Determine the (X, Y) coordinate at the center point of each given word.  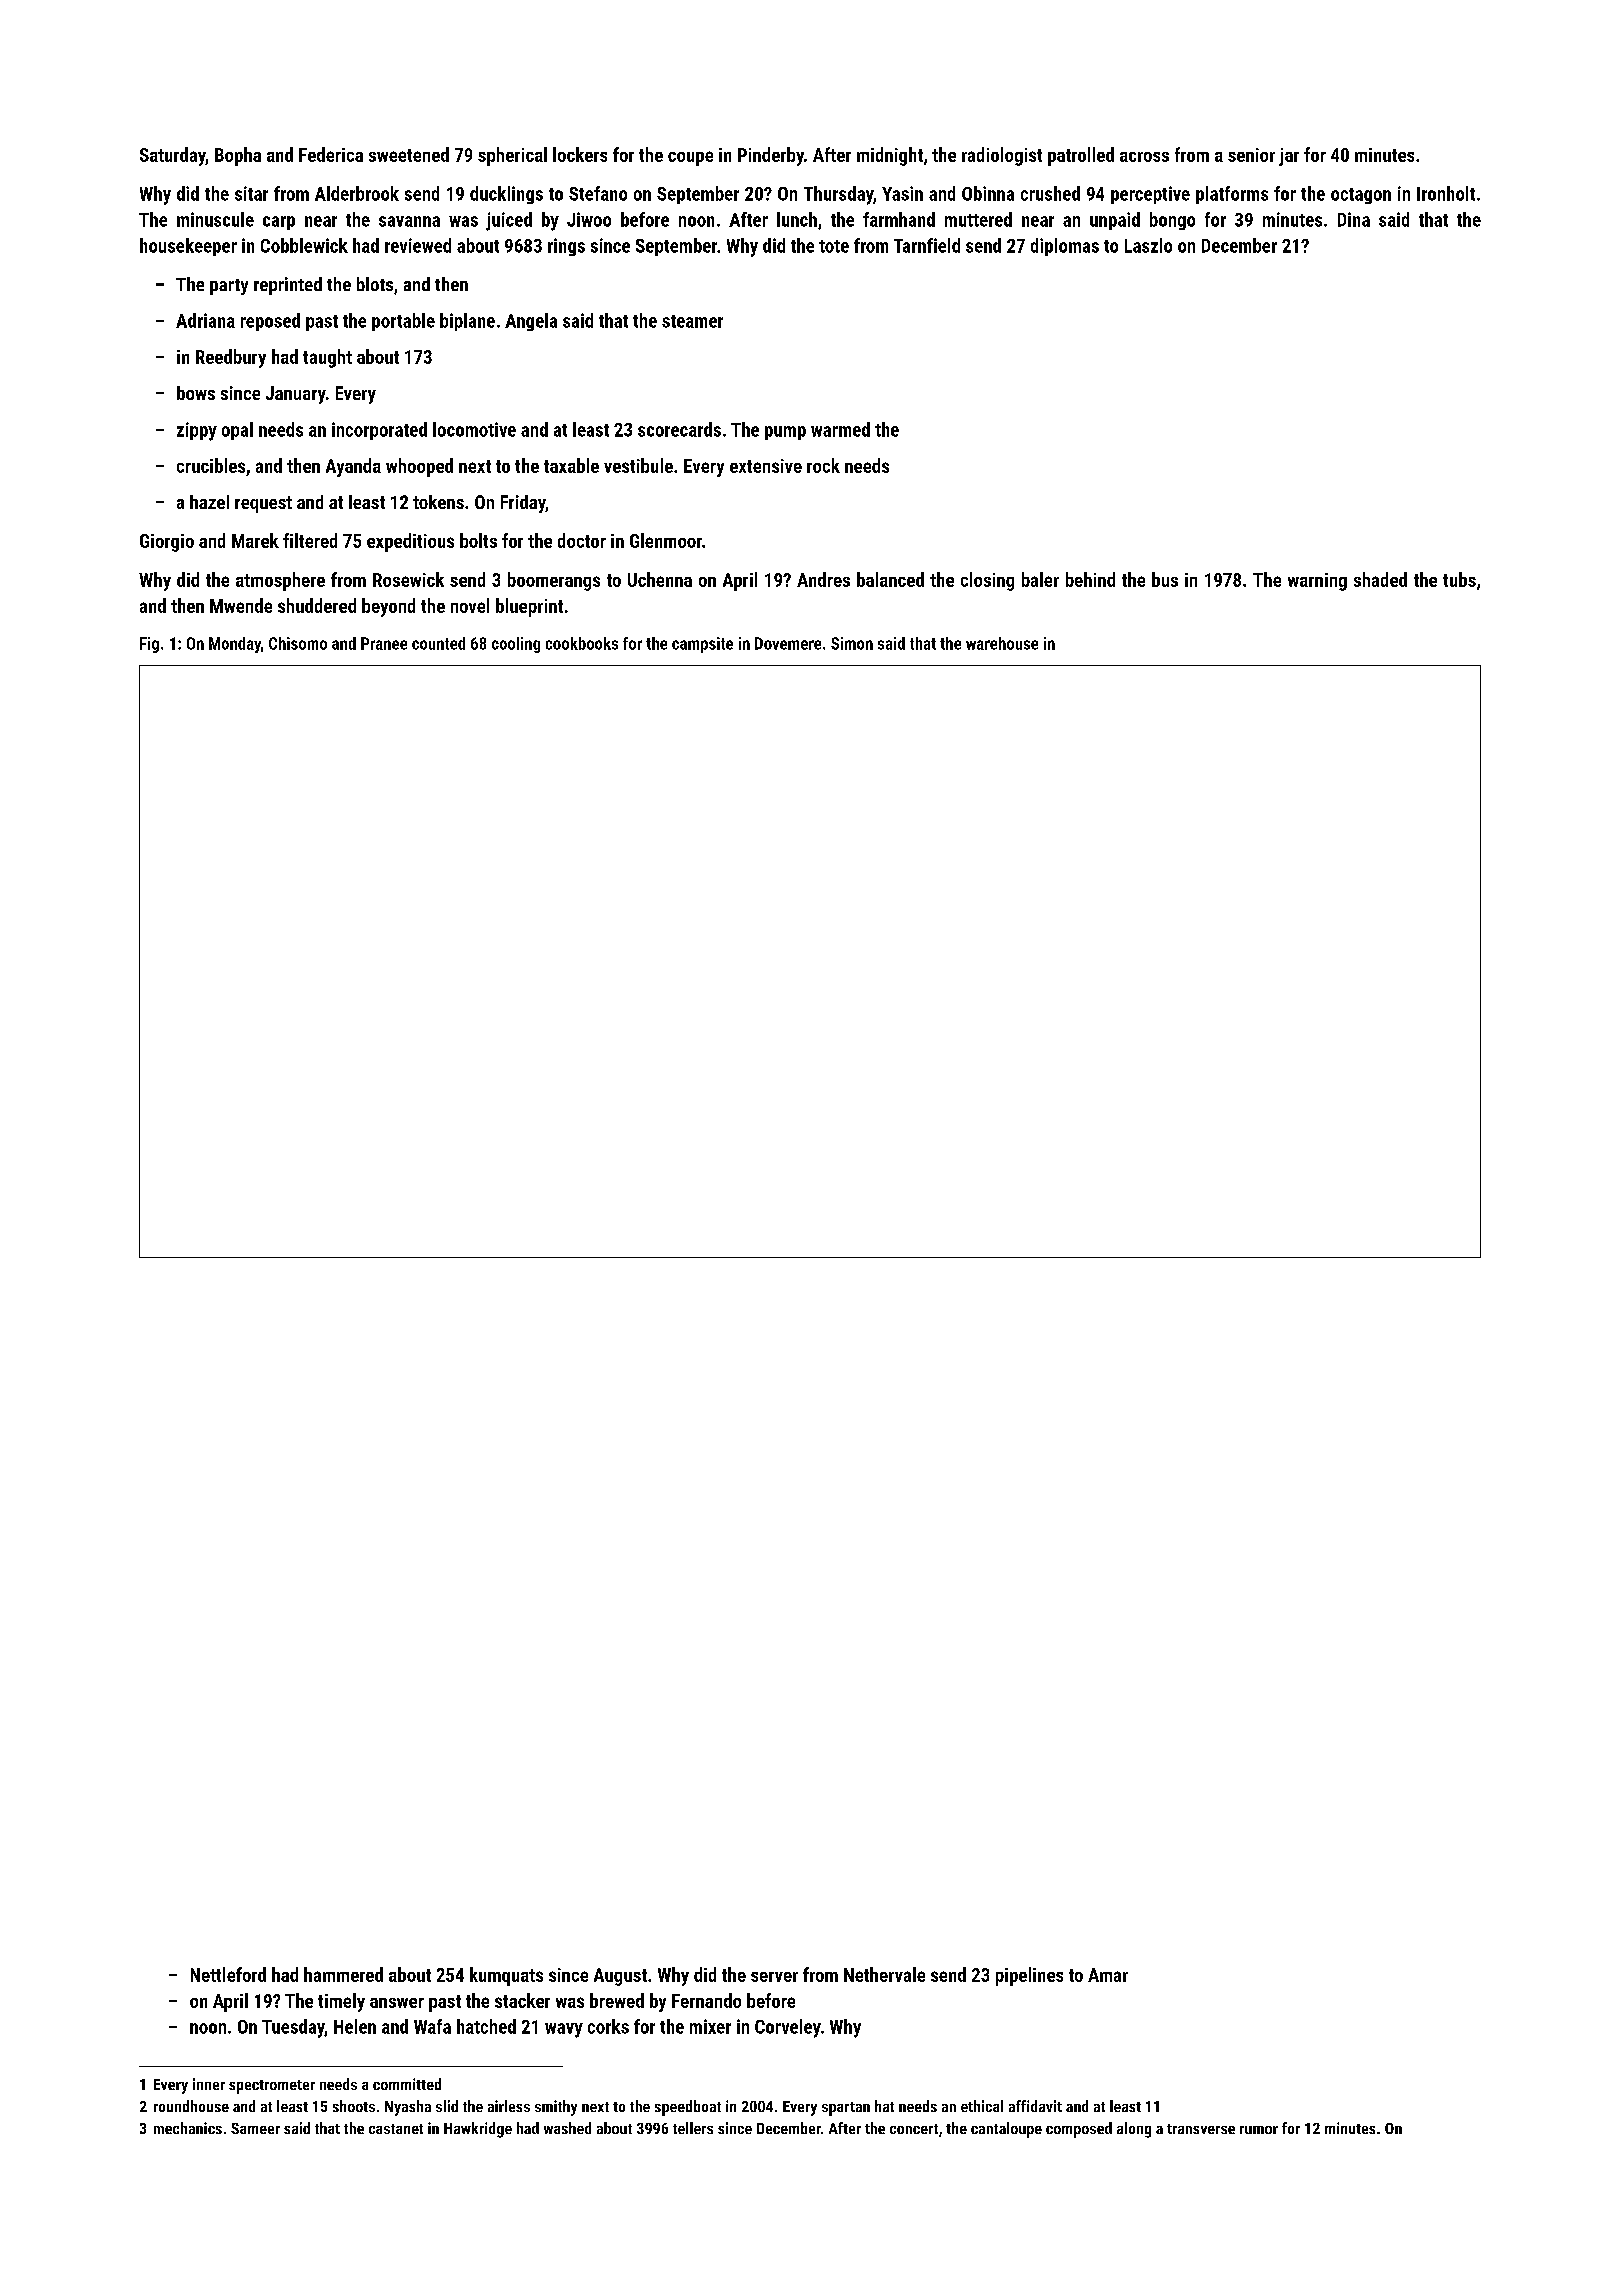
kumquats (506, 1976)
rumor (1259, 2130)
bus (1165, 579)
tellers (693, 2128)
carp (279, 223)
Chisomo (298, 643)
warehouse (1002, 643)
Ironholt (1446, 193)
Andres (823, 579)
